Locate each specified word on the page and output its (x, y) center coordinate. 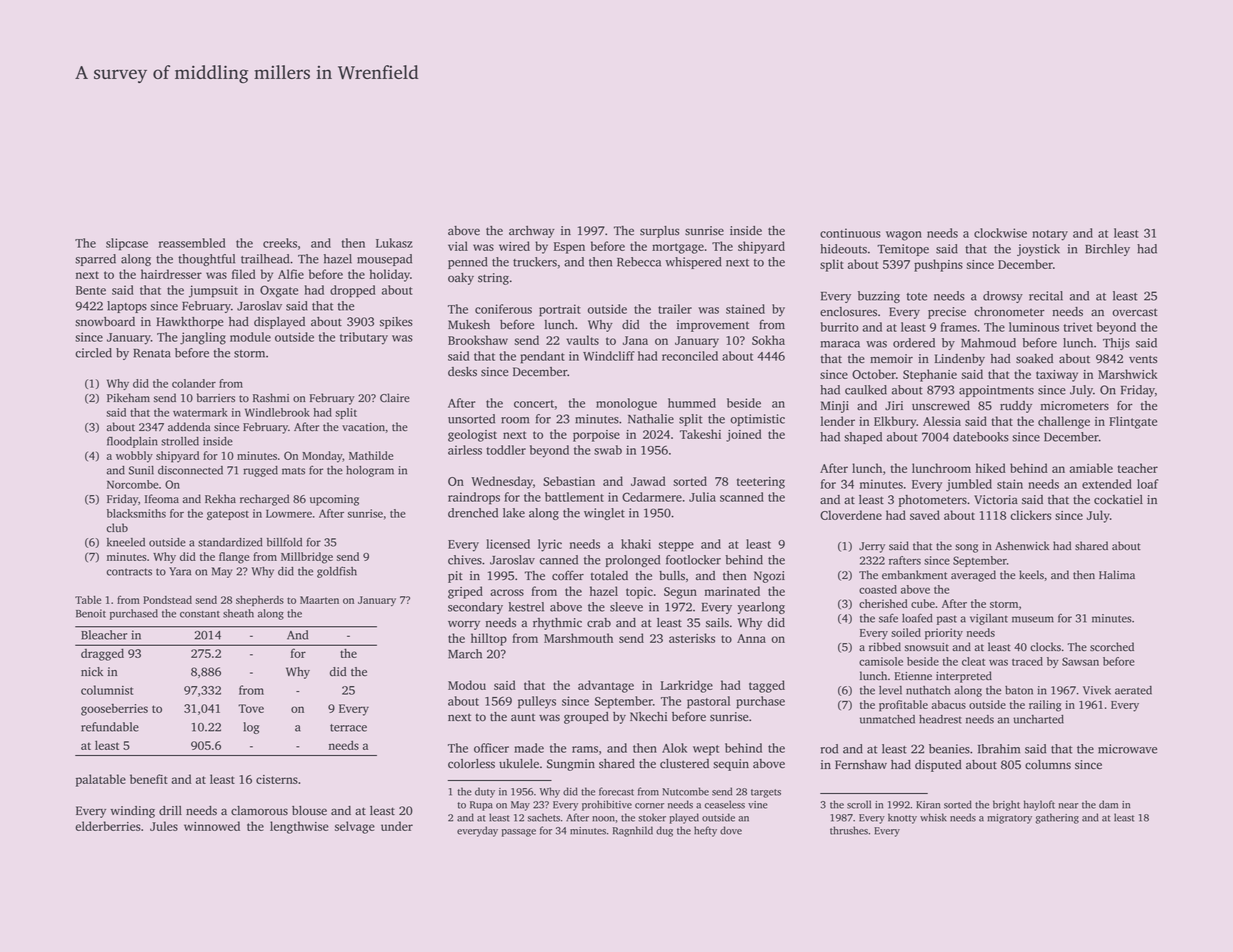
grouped (586, 718)
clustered (684, 764)
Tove (251, 708)
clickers (1030, 515)
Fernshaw (861, 765)
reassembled (192, 243)
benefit (149, 779)
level (890, 690)
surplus (659, 232)
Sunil (141, 470)
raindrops (474, 498)
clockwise (1000, 233)
